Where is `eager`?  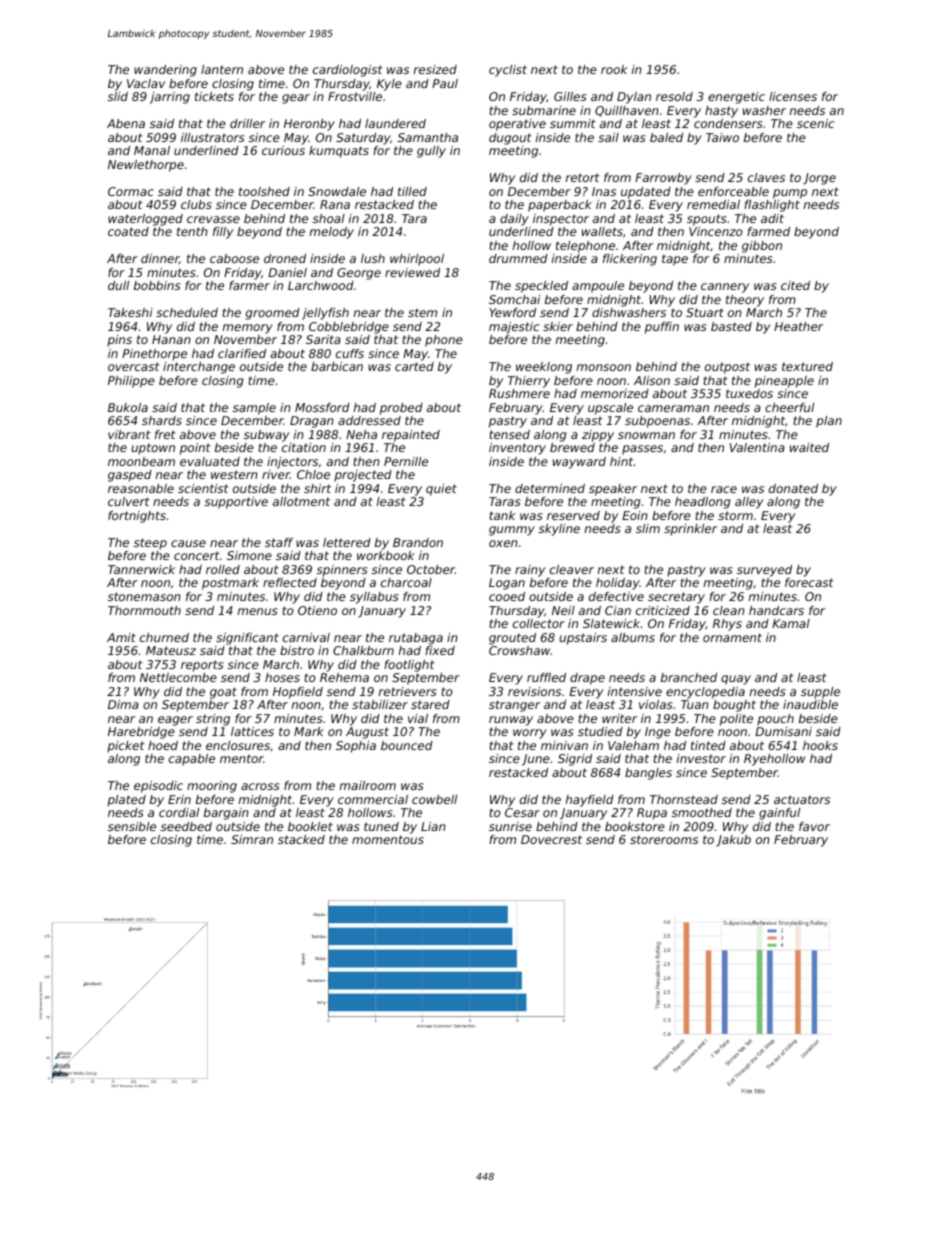
eager is located at coordinates (175, 721).
